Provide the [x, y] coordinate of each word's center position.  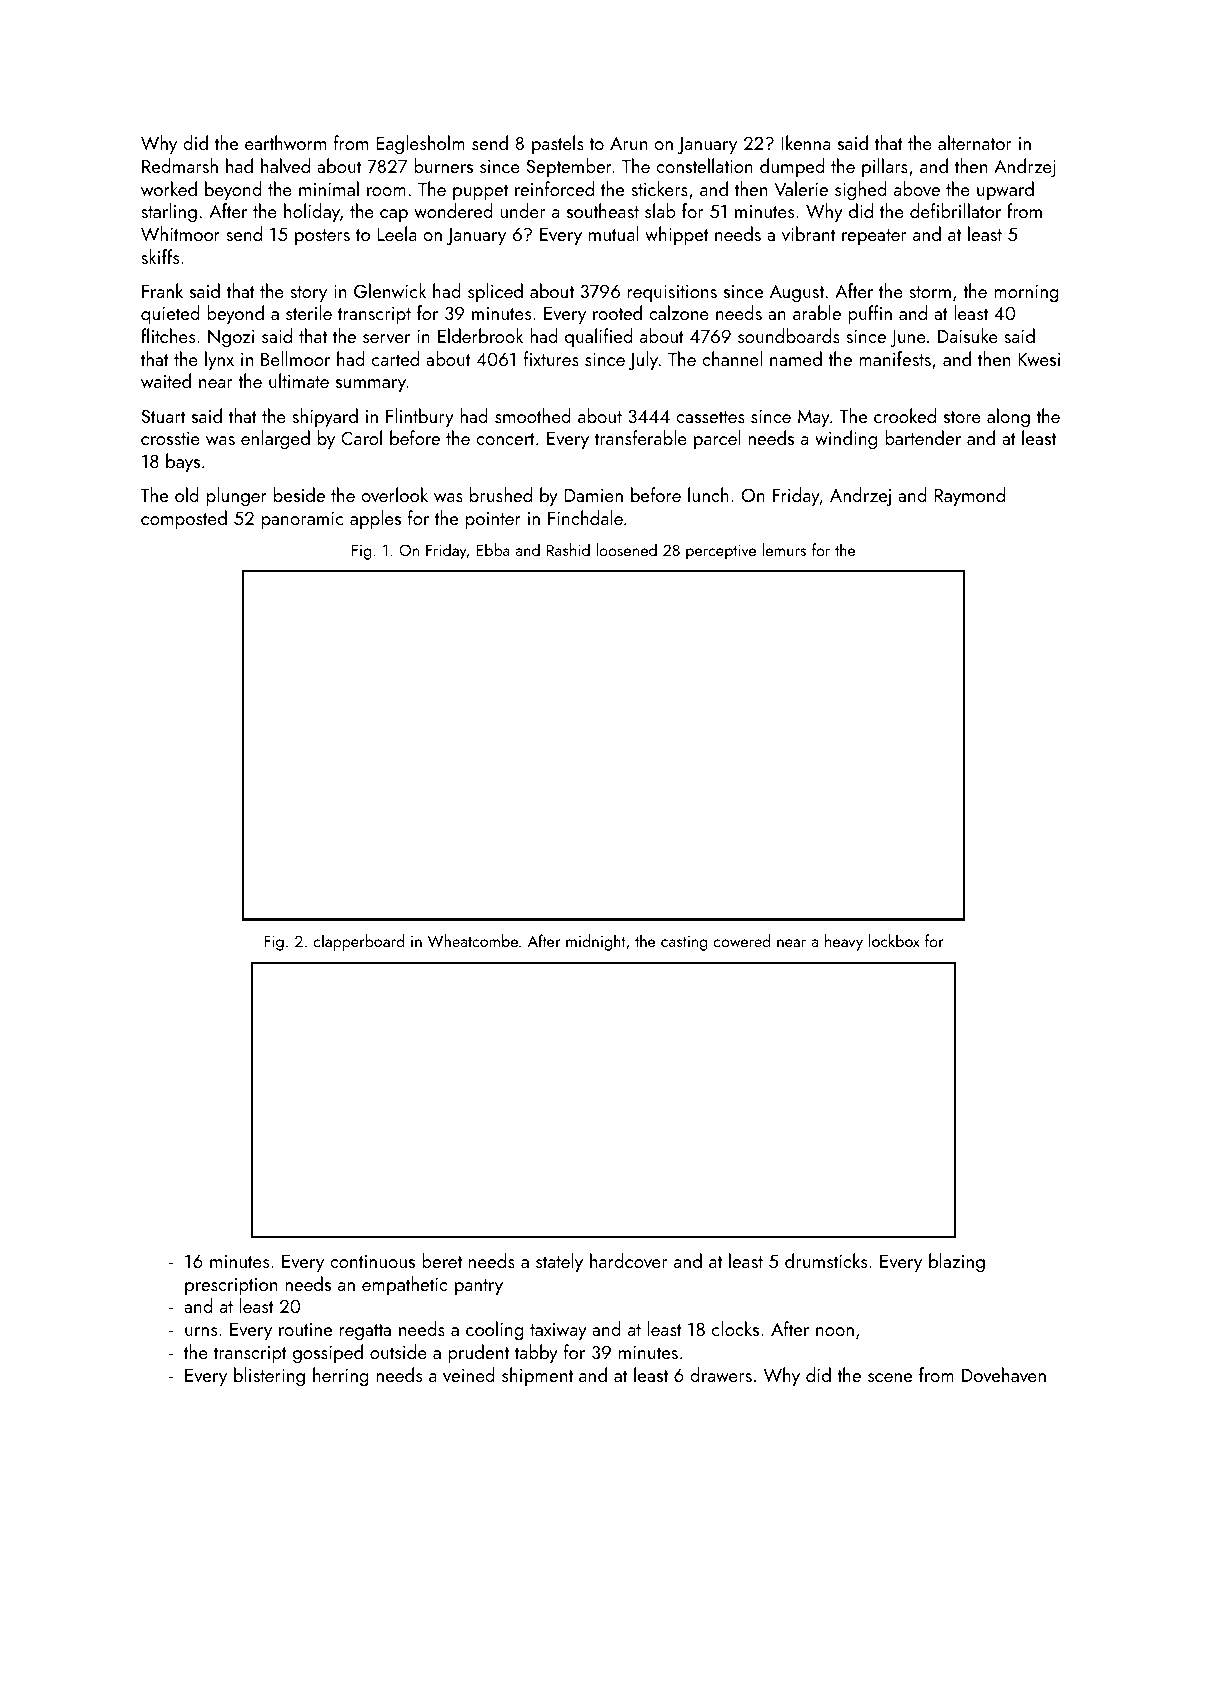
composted [184, 519]
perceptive [721, 552]
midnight [595, 942]
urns [201, 1331]
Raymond [969, 496]
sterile [309, 312]
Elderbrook [480, 335]
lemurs [784, 549]
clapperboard [359, 942]
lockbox [894, 940]
